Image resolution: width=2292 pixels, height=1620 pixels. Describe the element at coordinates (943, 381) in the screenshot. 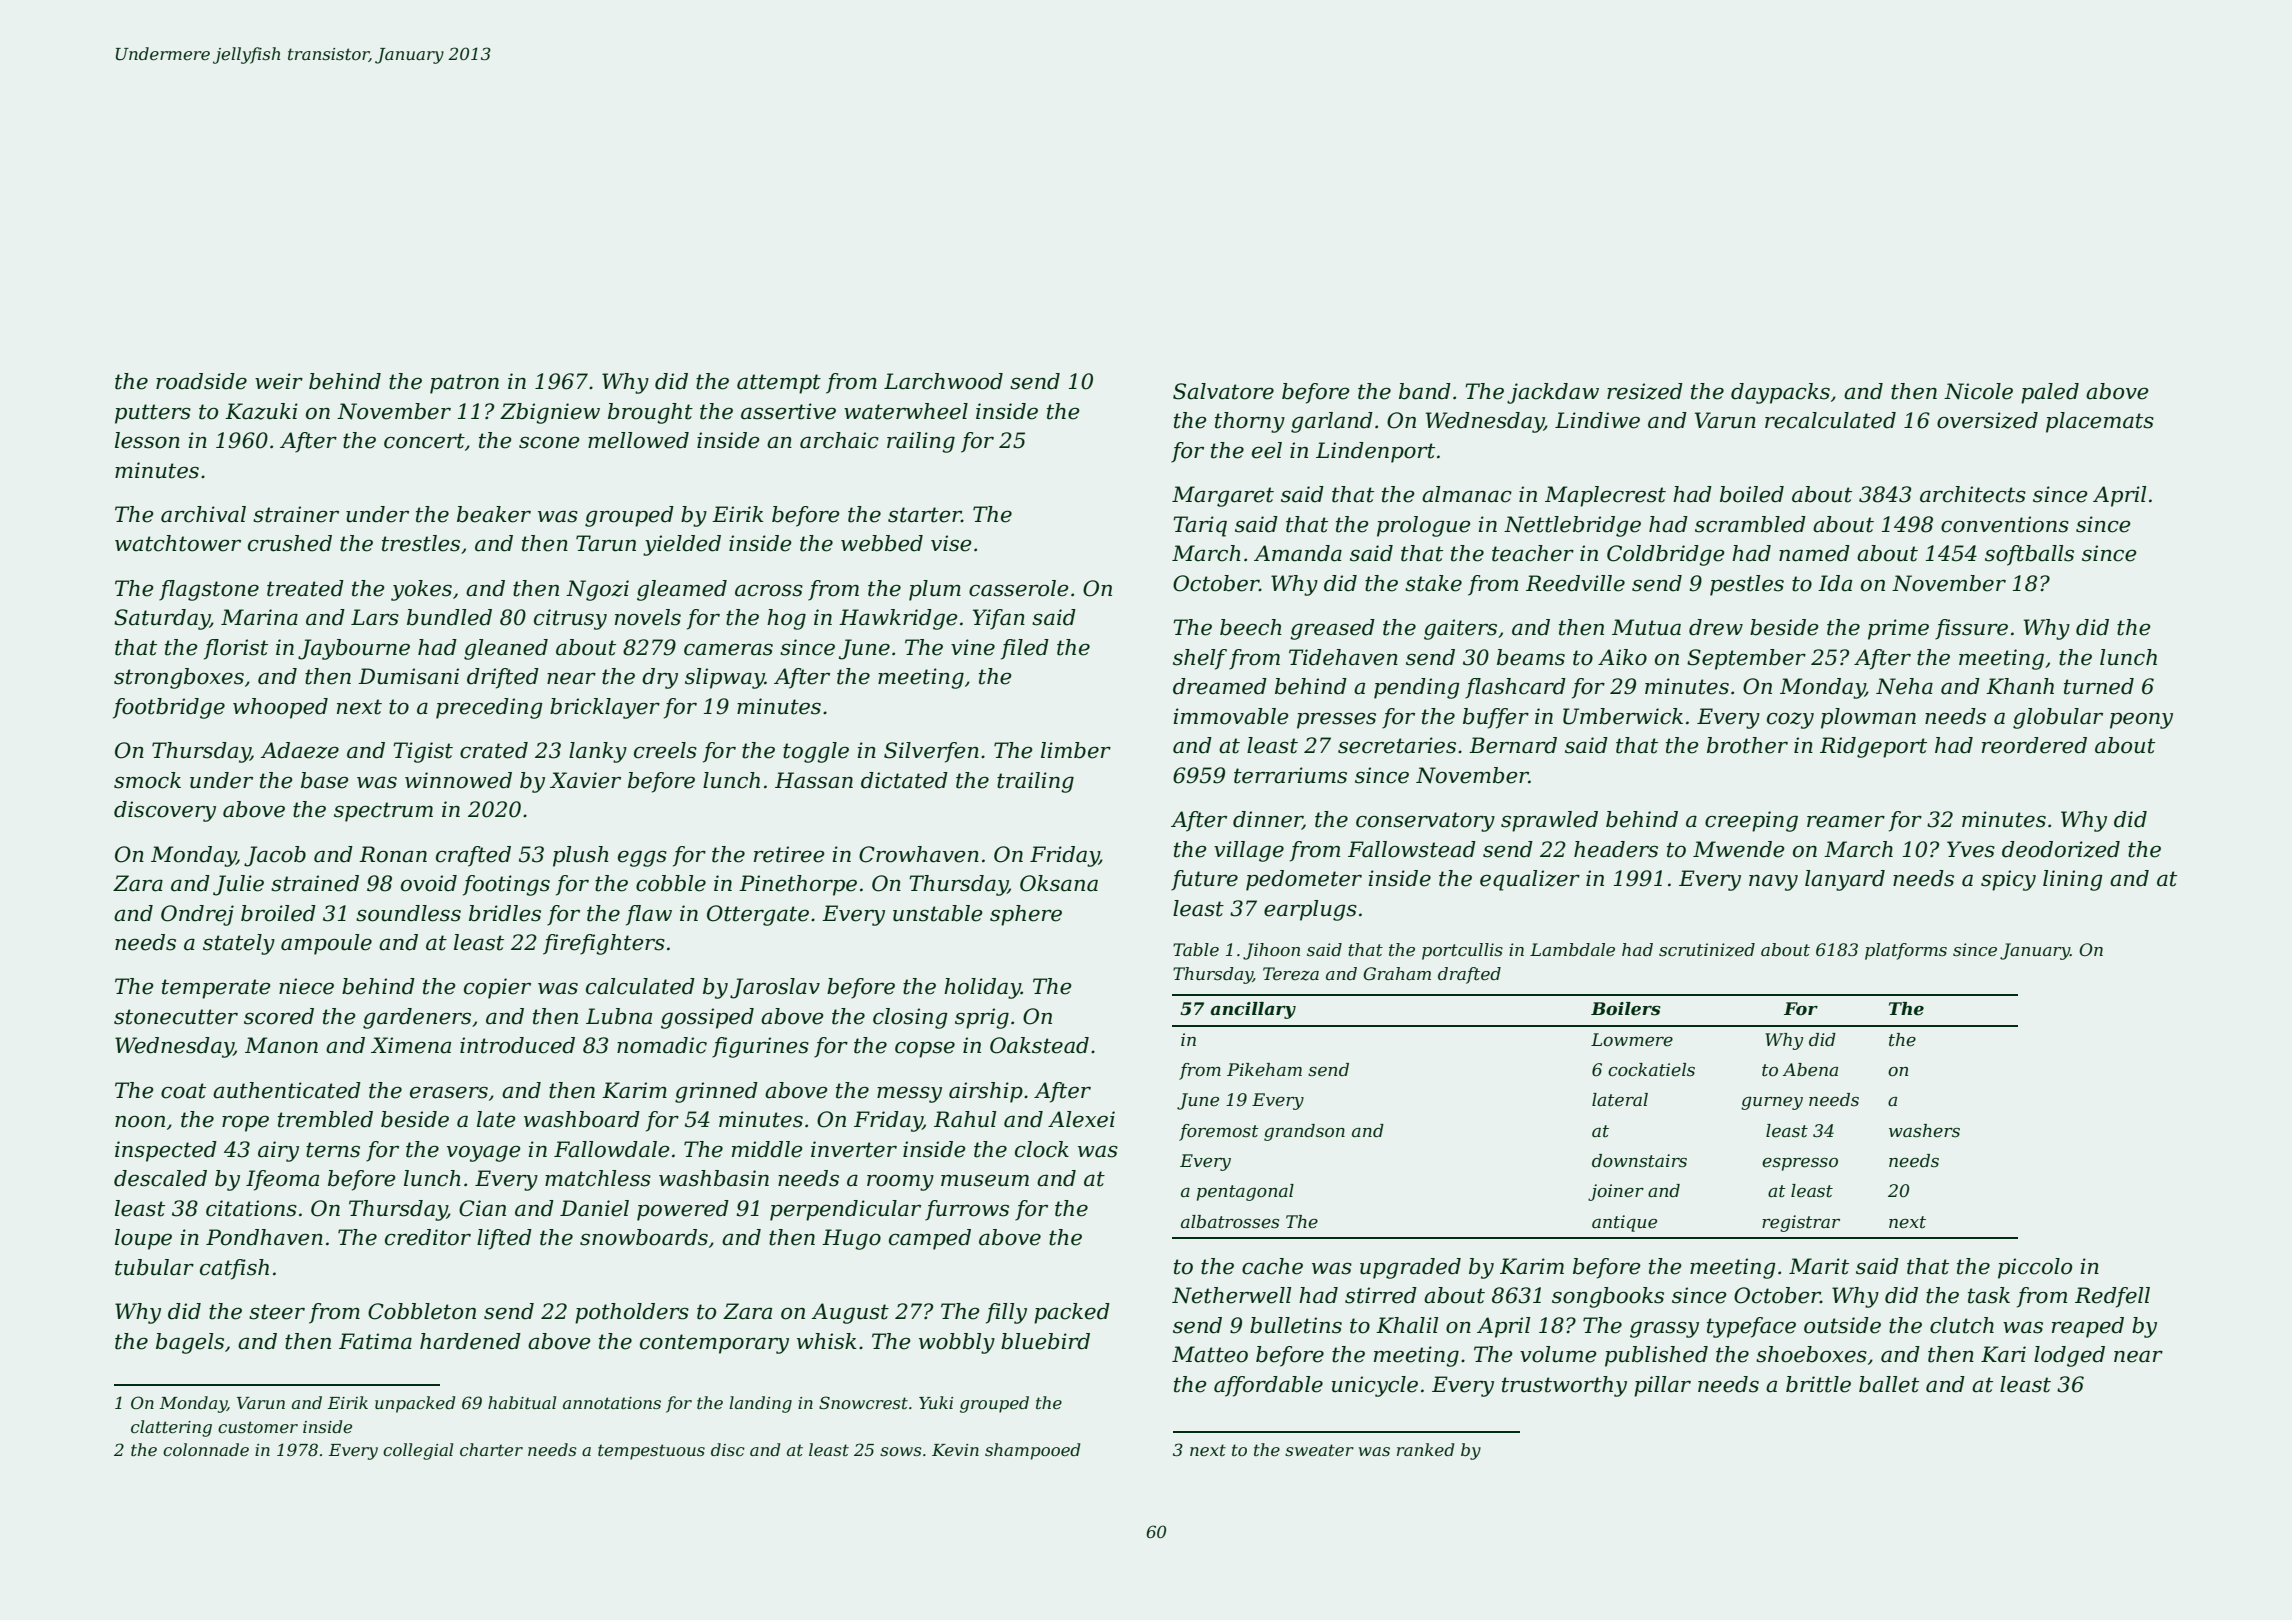

I see `Larchwood` at that location.
